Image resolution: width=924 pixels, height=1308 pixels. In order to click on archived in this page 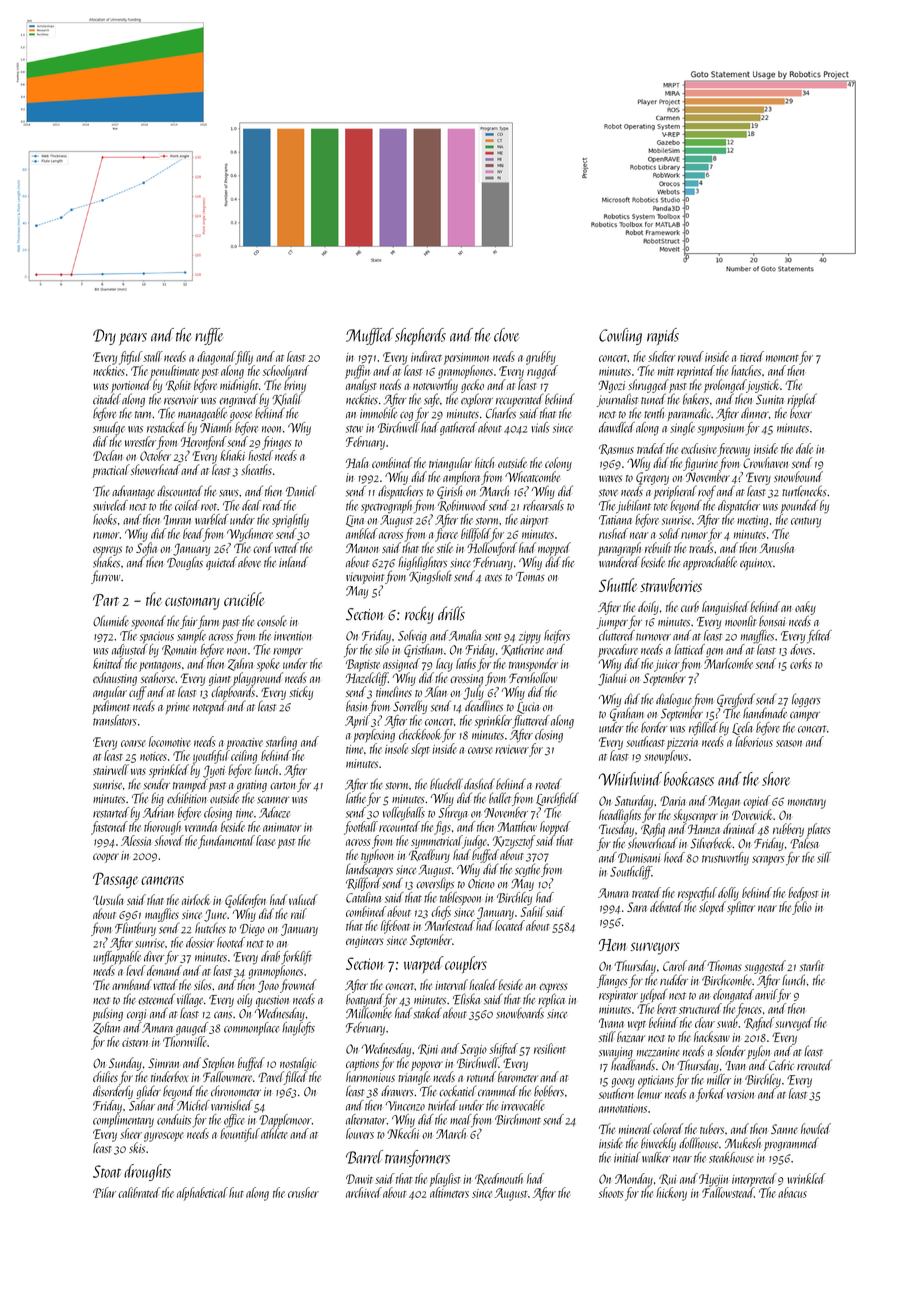, I will do `click(364, 1192)`.
